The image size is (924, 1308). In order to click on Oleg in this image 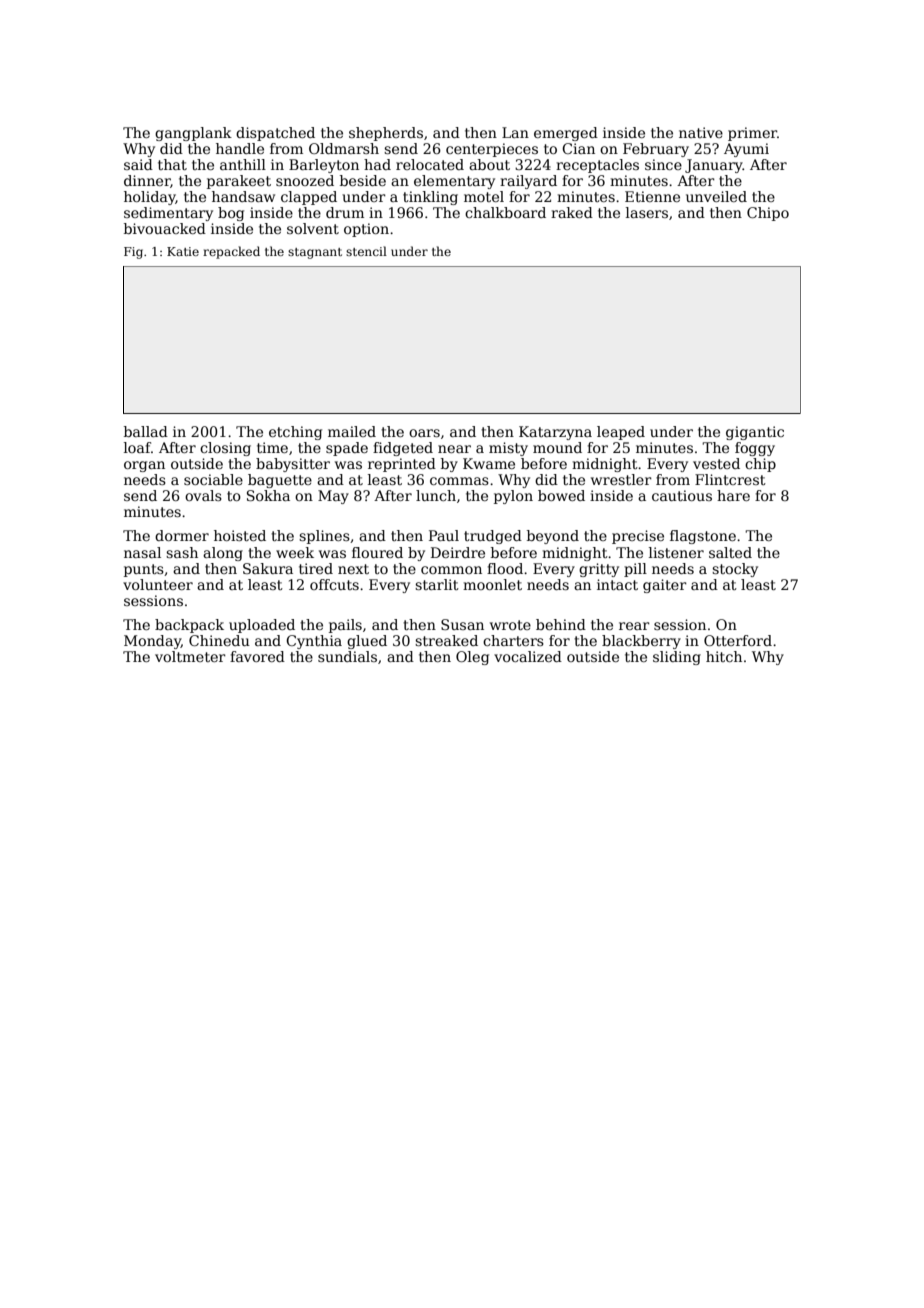, I will do `click(472, 658)`.
